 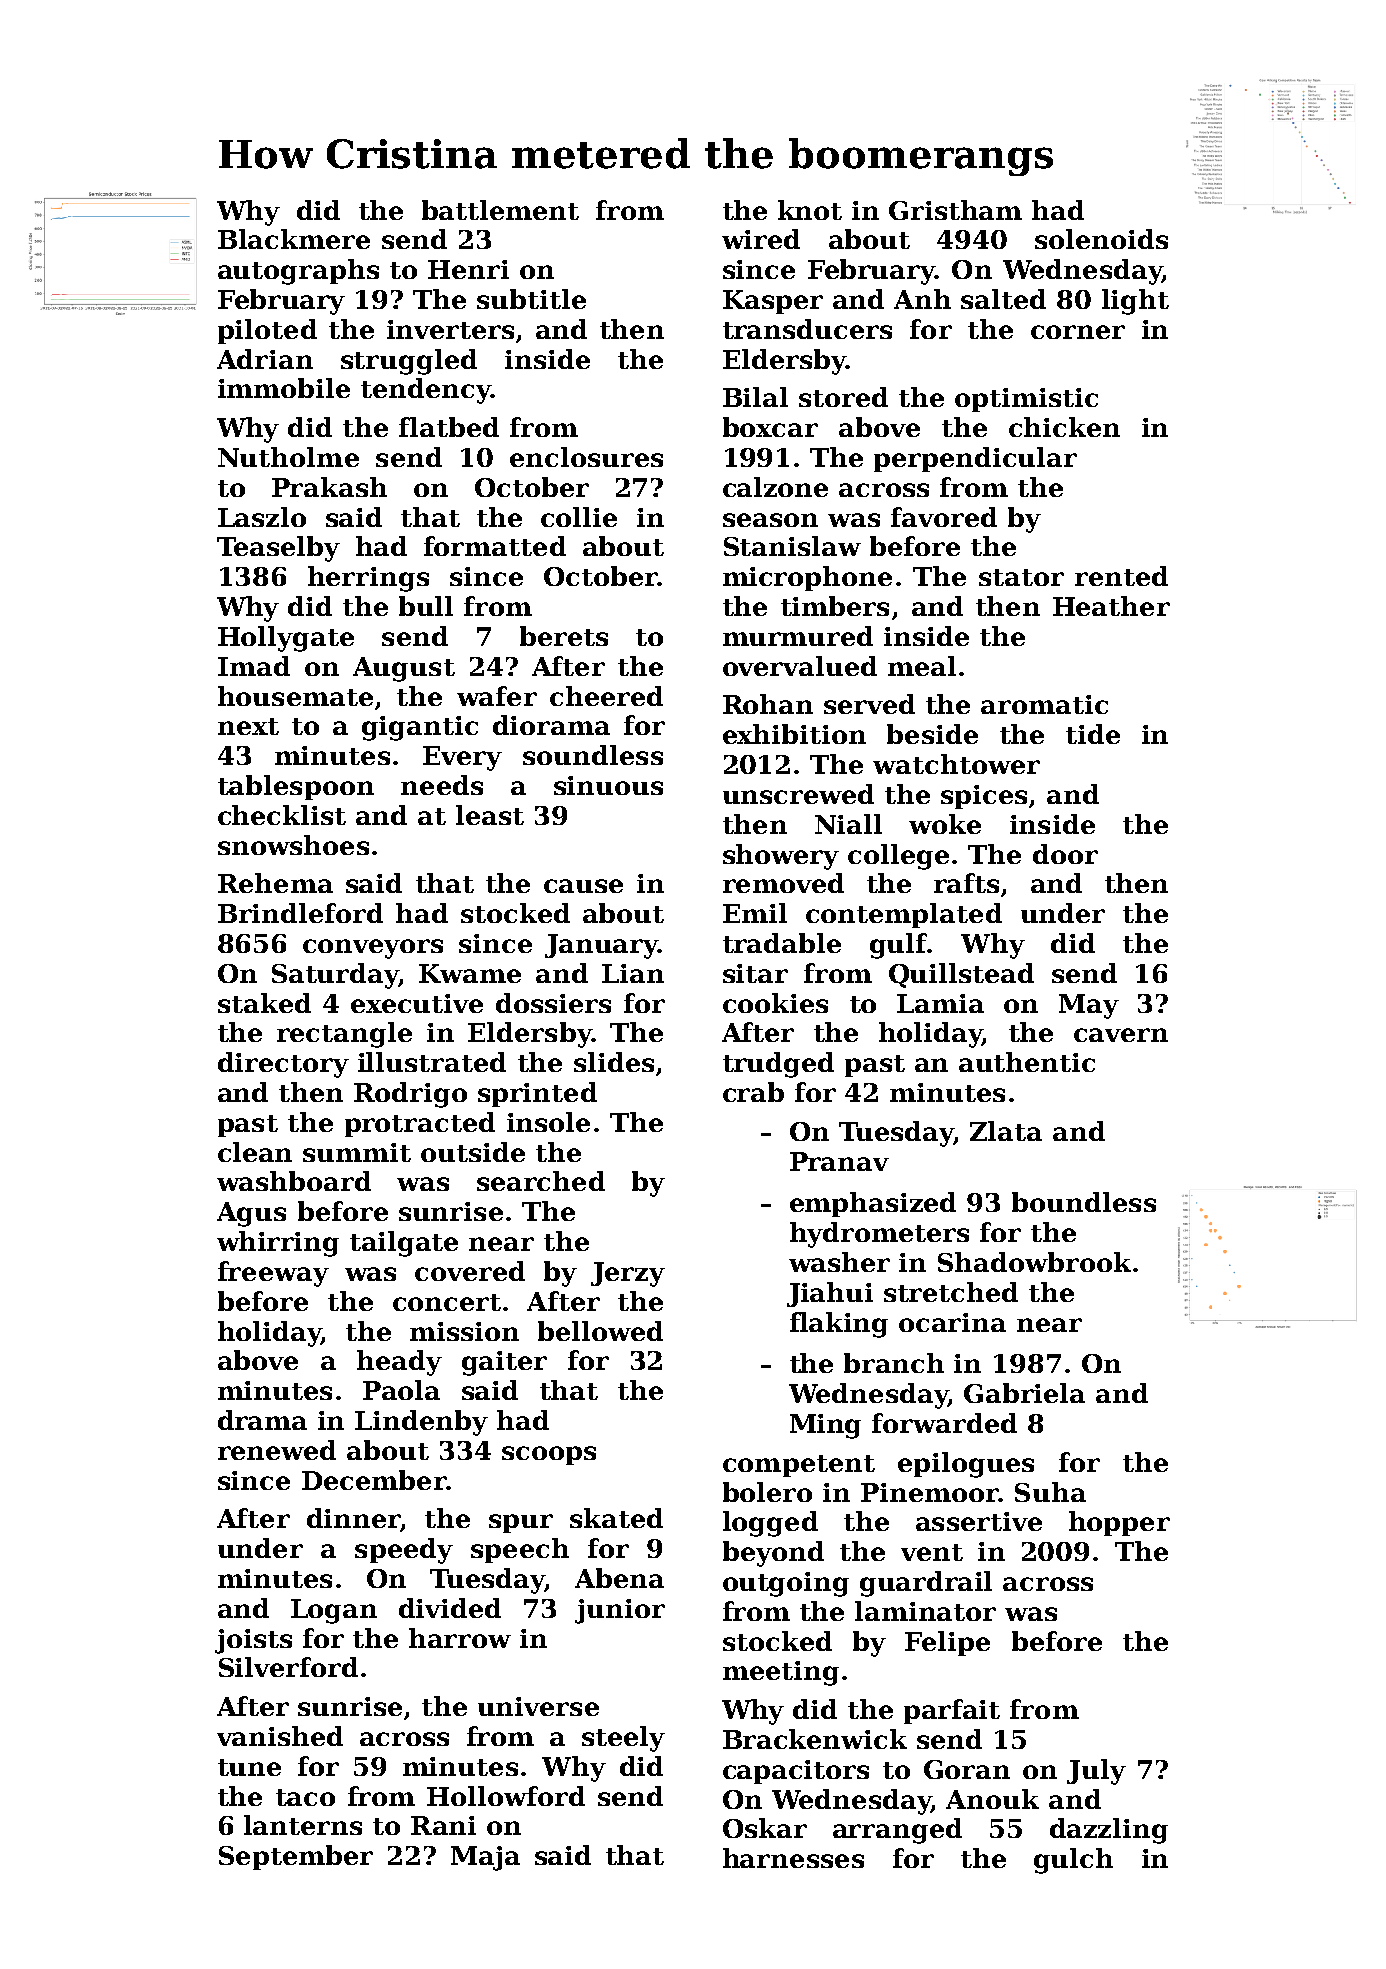 I want to click on bolero, so click(x=767, y=1492).
